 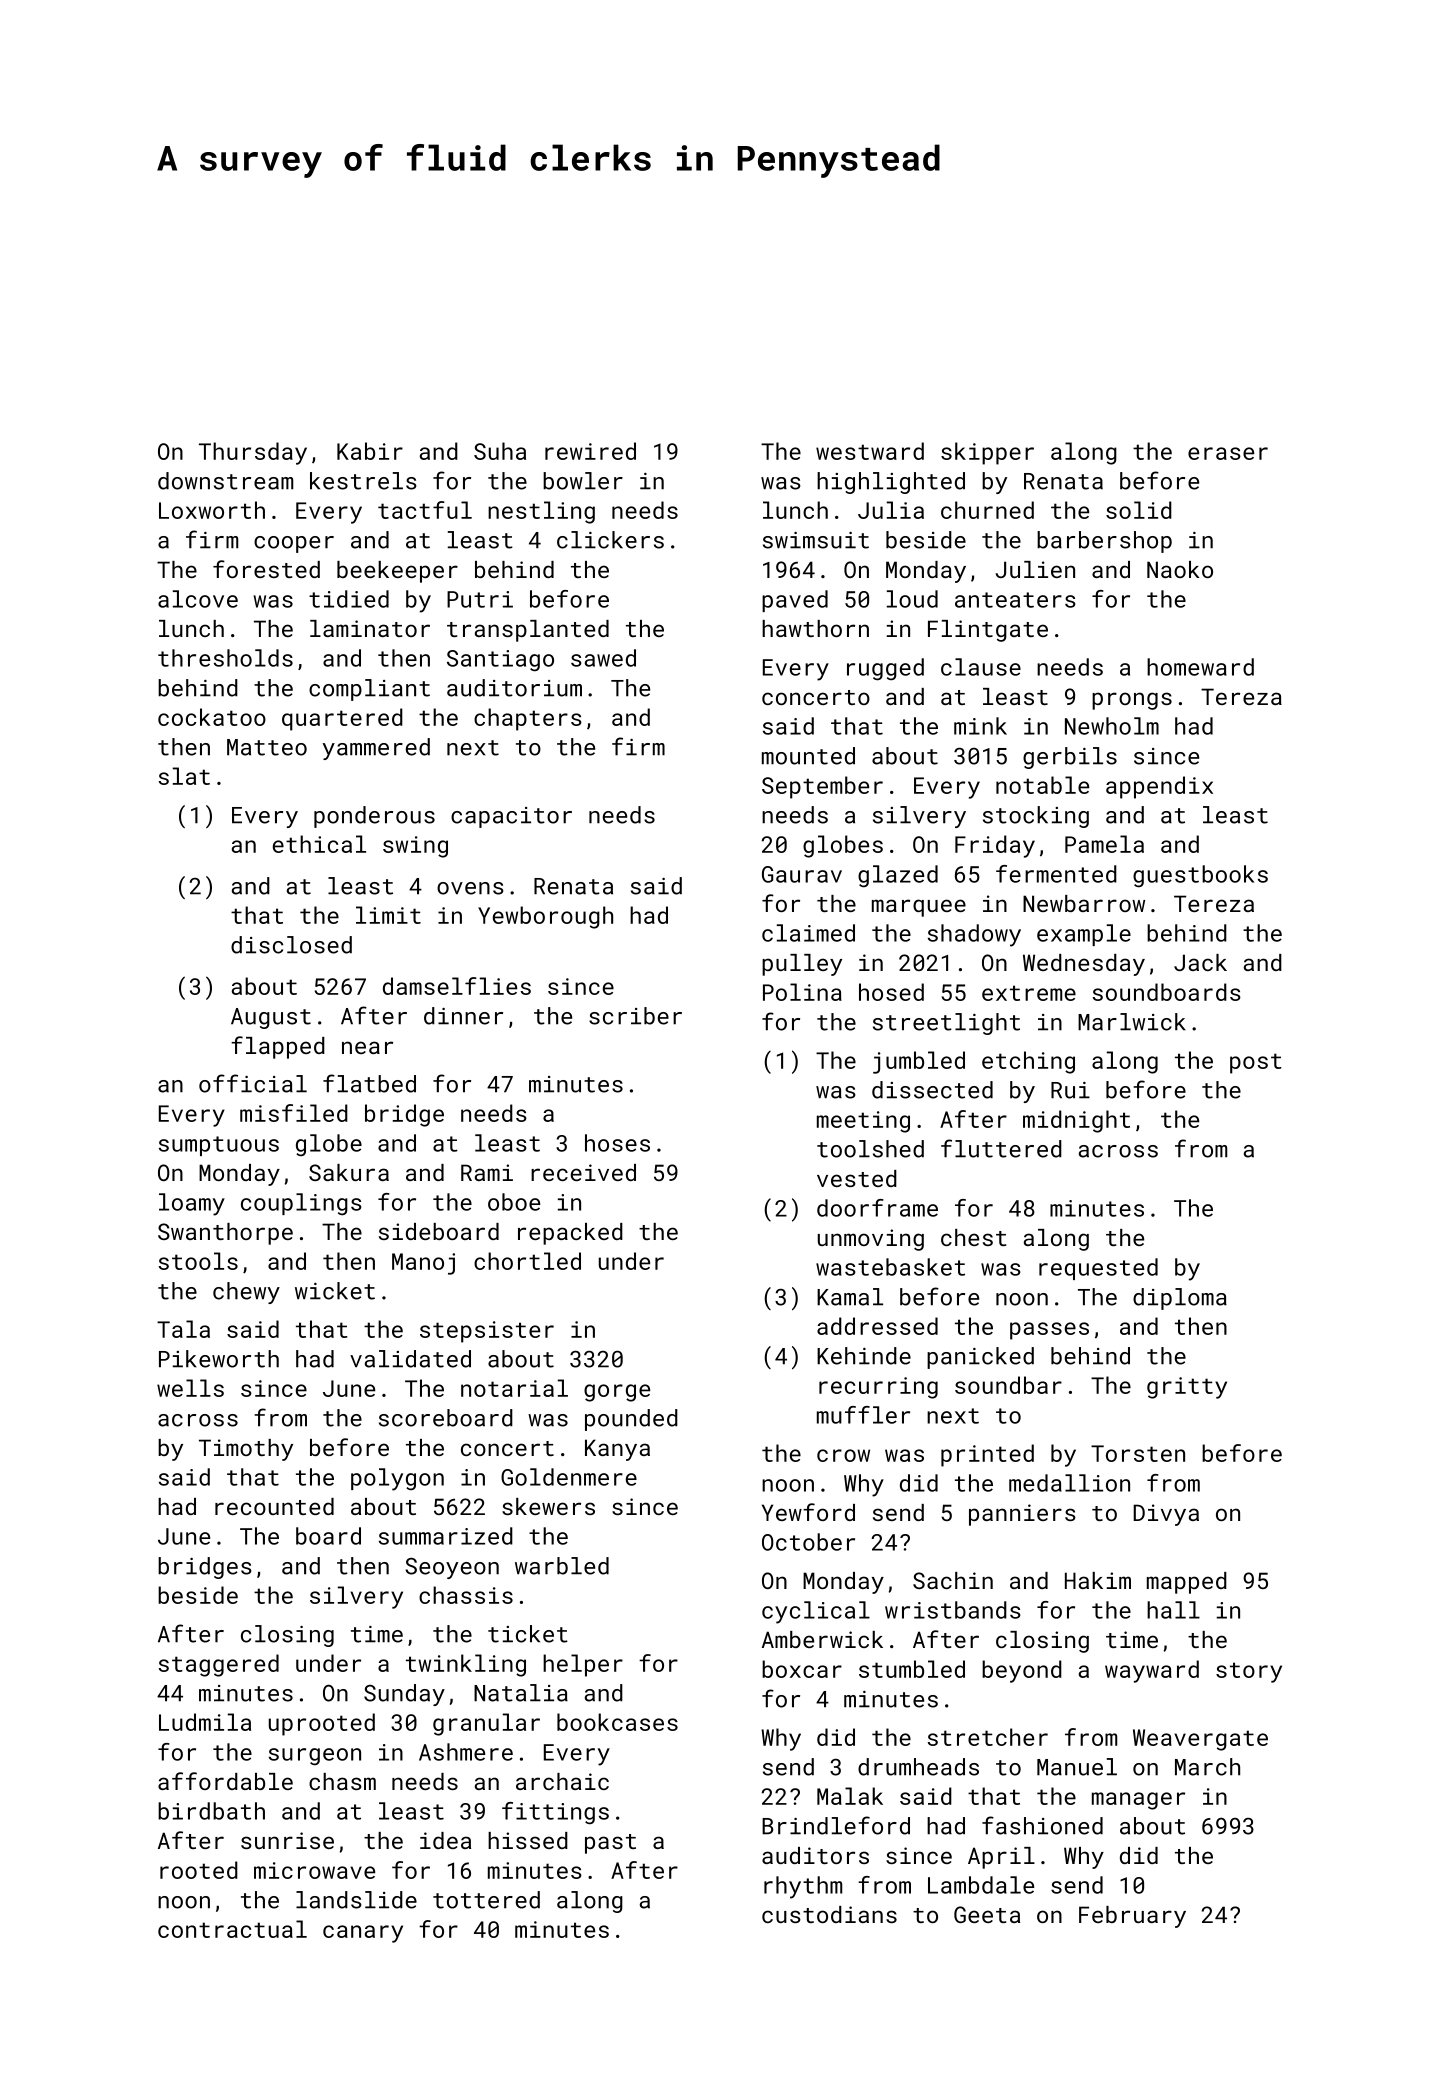 What do you see at coordinates (219, 1146) in the page?
I see `sumptuous` at bounding box center [219, 1146].
